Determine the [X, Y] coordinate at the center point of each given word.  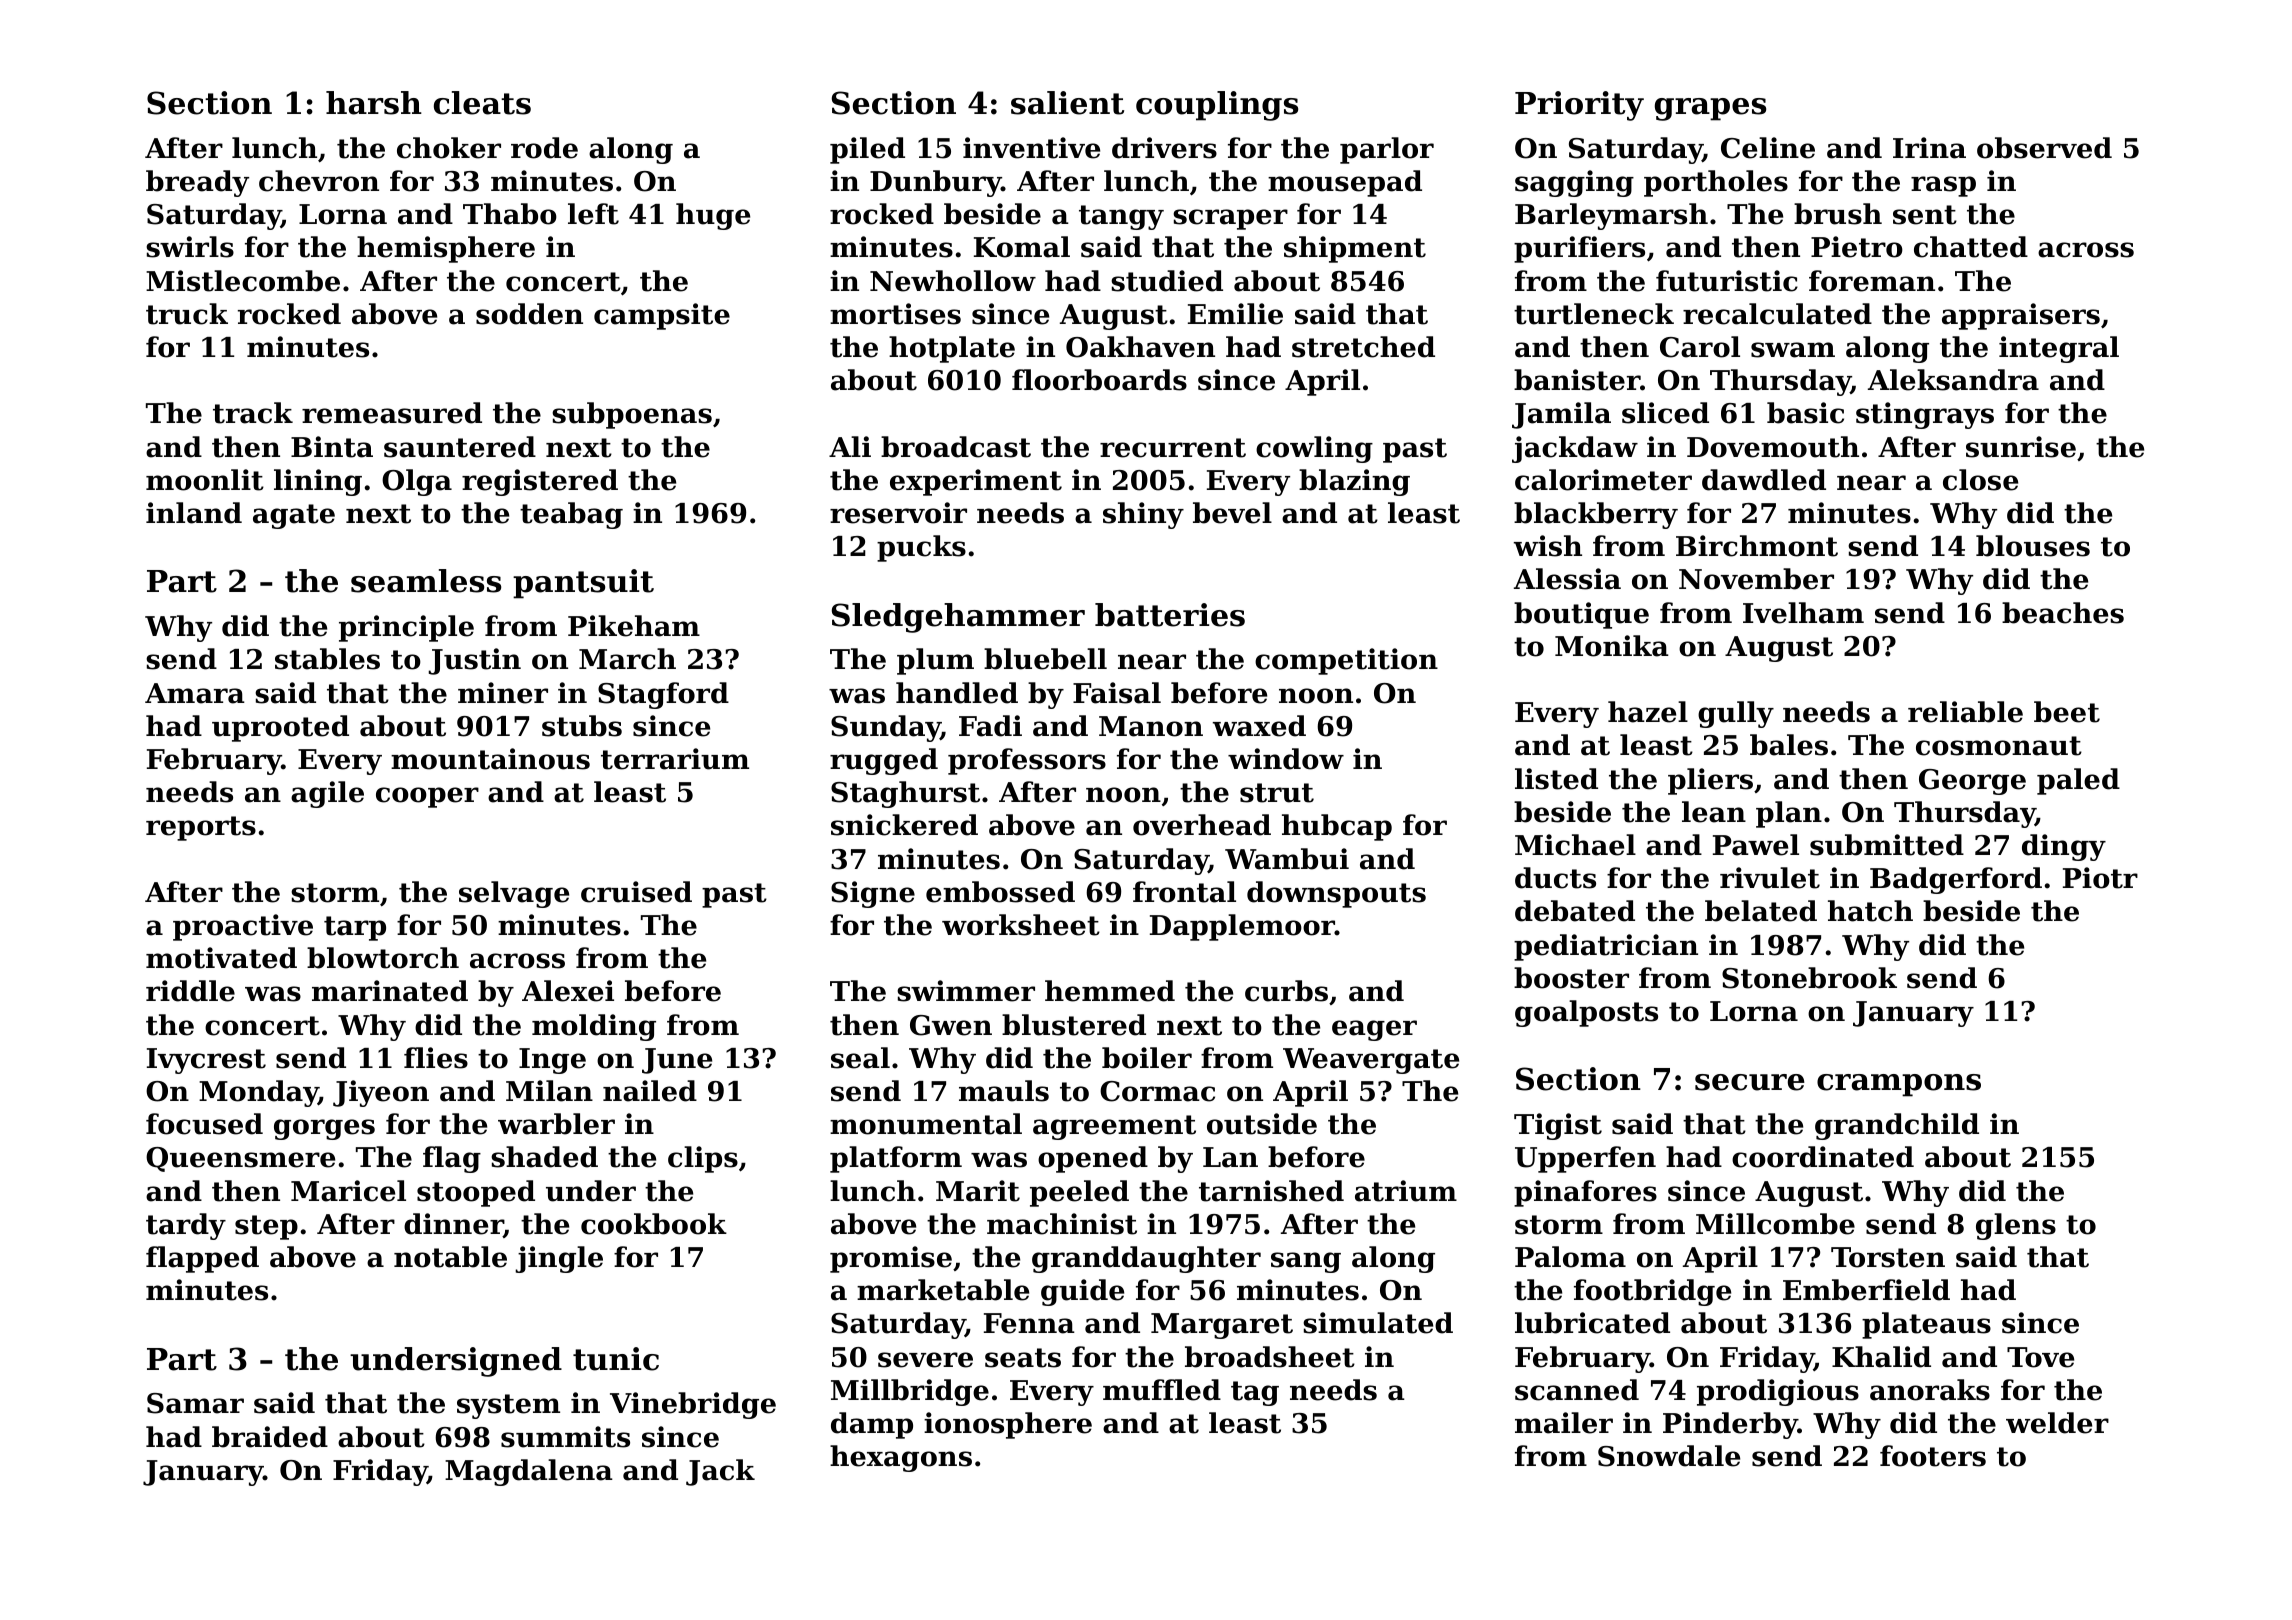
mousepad [1345, 183]
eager [1374, 1030]
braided [270, 1437]
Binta [332, 447]
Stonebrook [1809, 978]
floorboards [1099, 380]
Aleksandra [1953, 380]
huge [713, 216]
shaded [544, 1157]
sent [1925, 215]
